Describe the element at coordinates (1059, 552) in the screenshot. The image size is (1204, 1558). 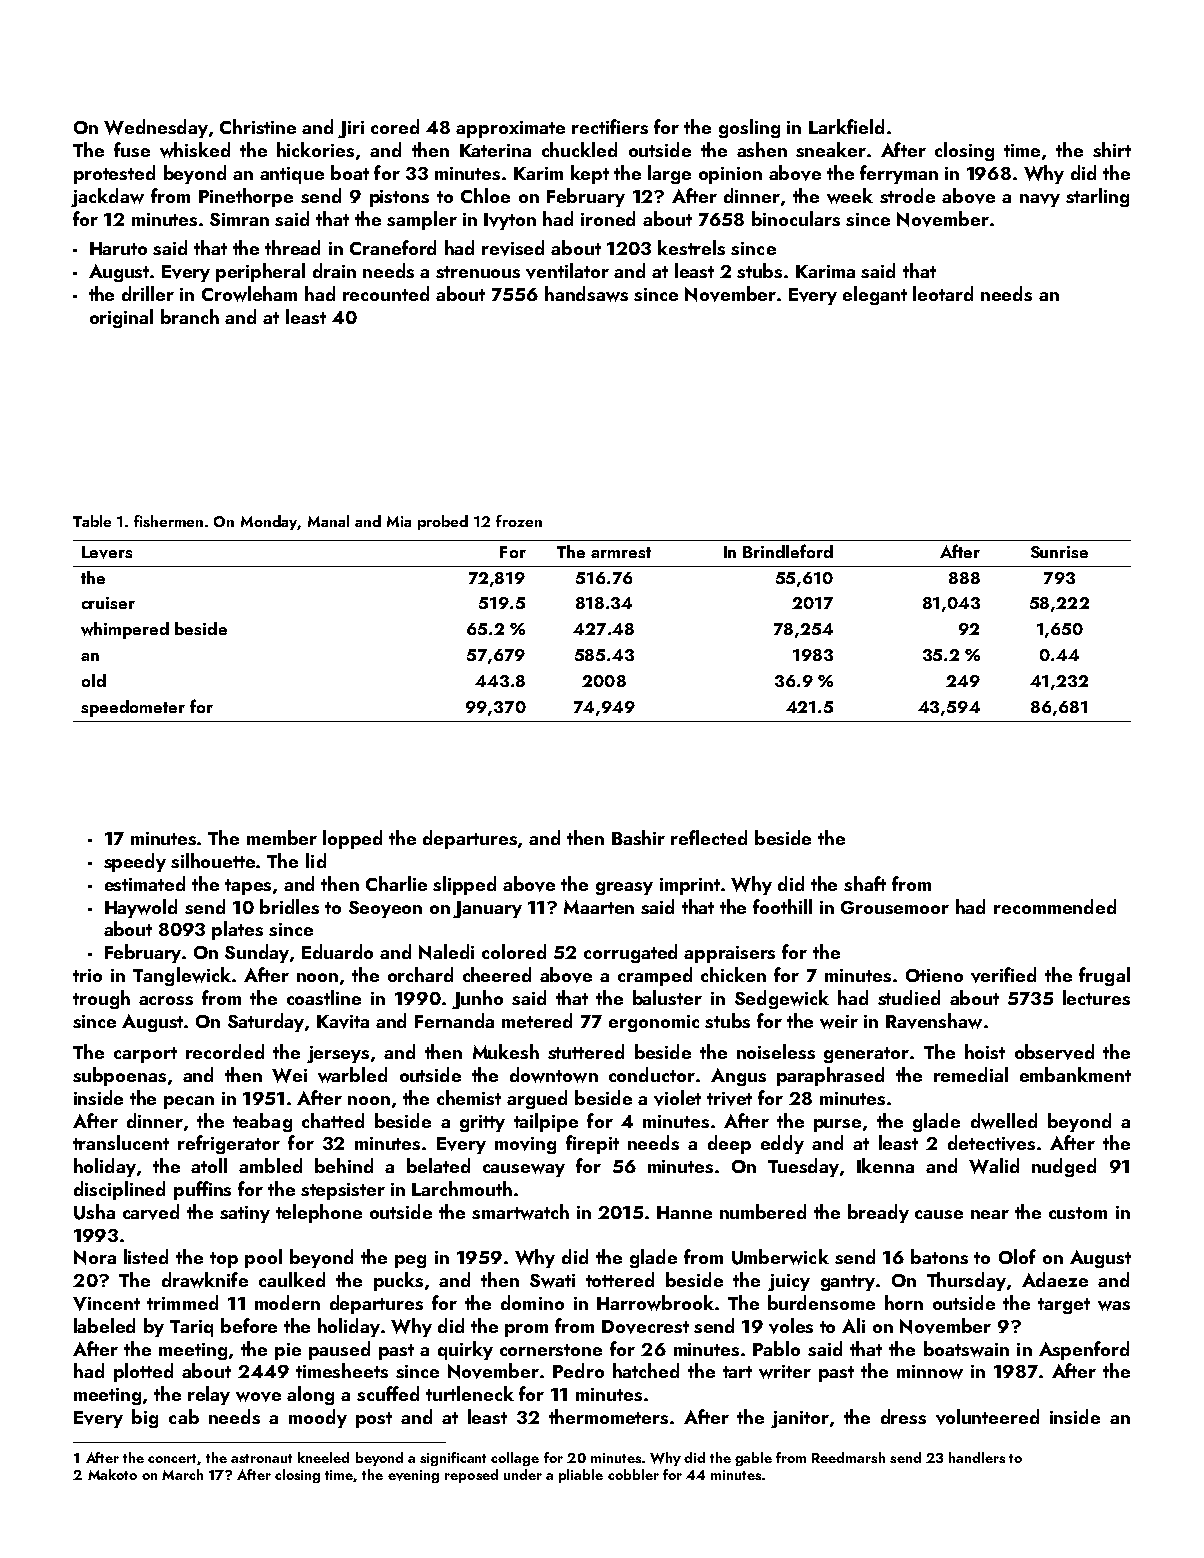
I see `Sunrise` at that location.
